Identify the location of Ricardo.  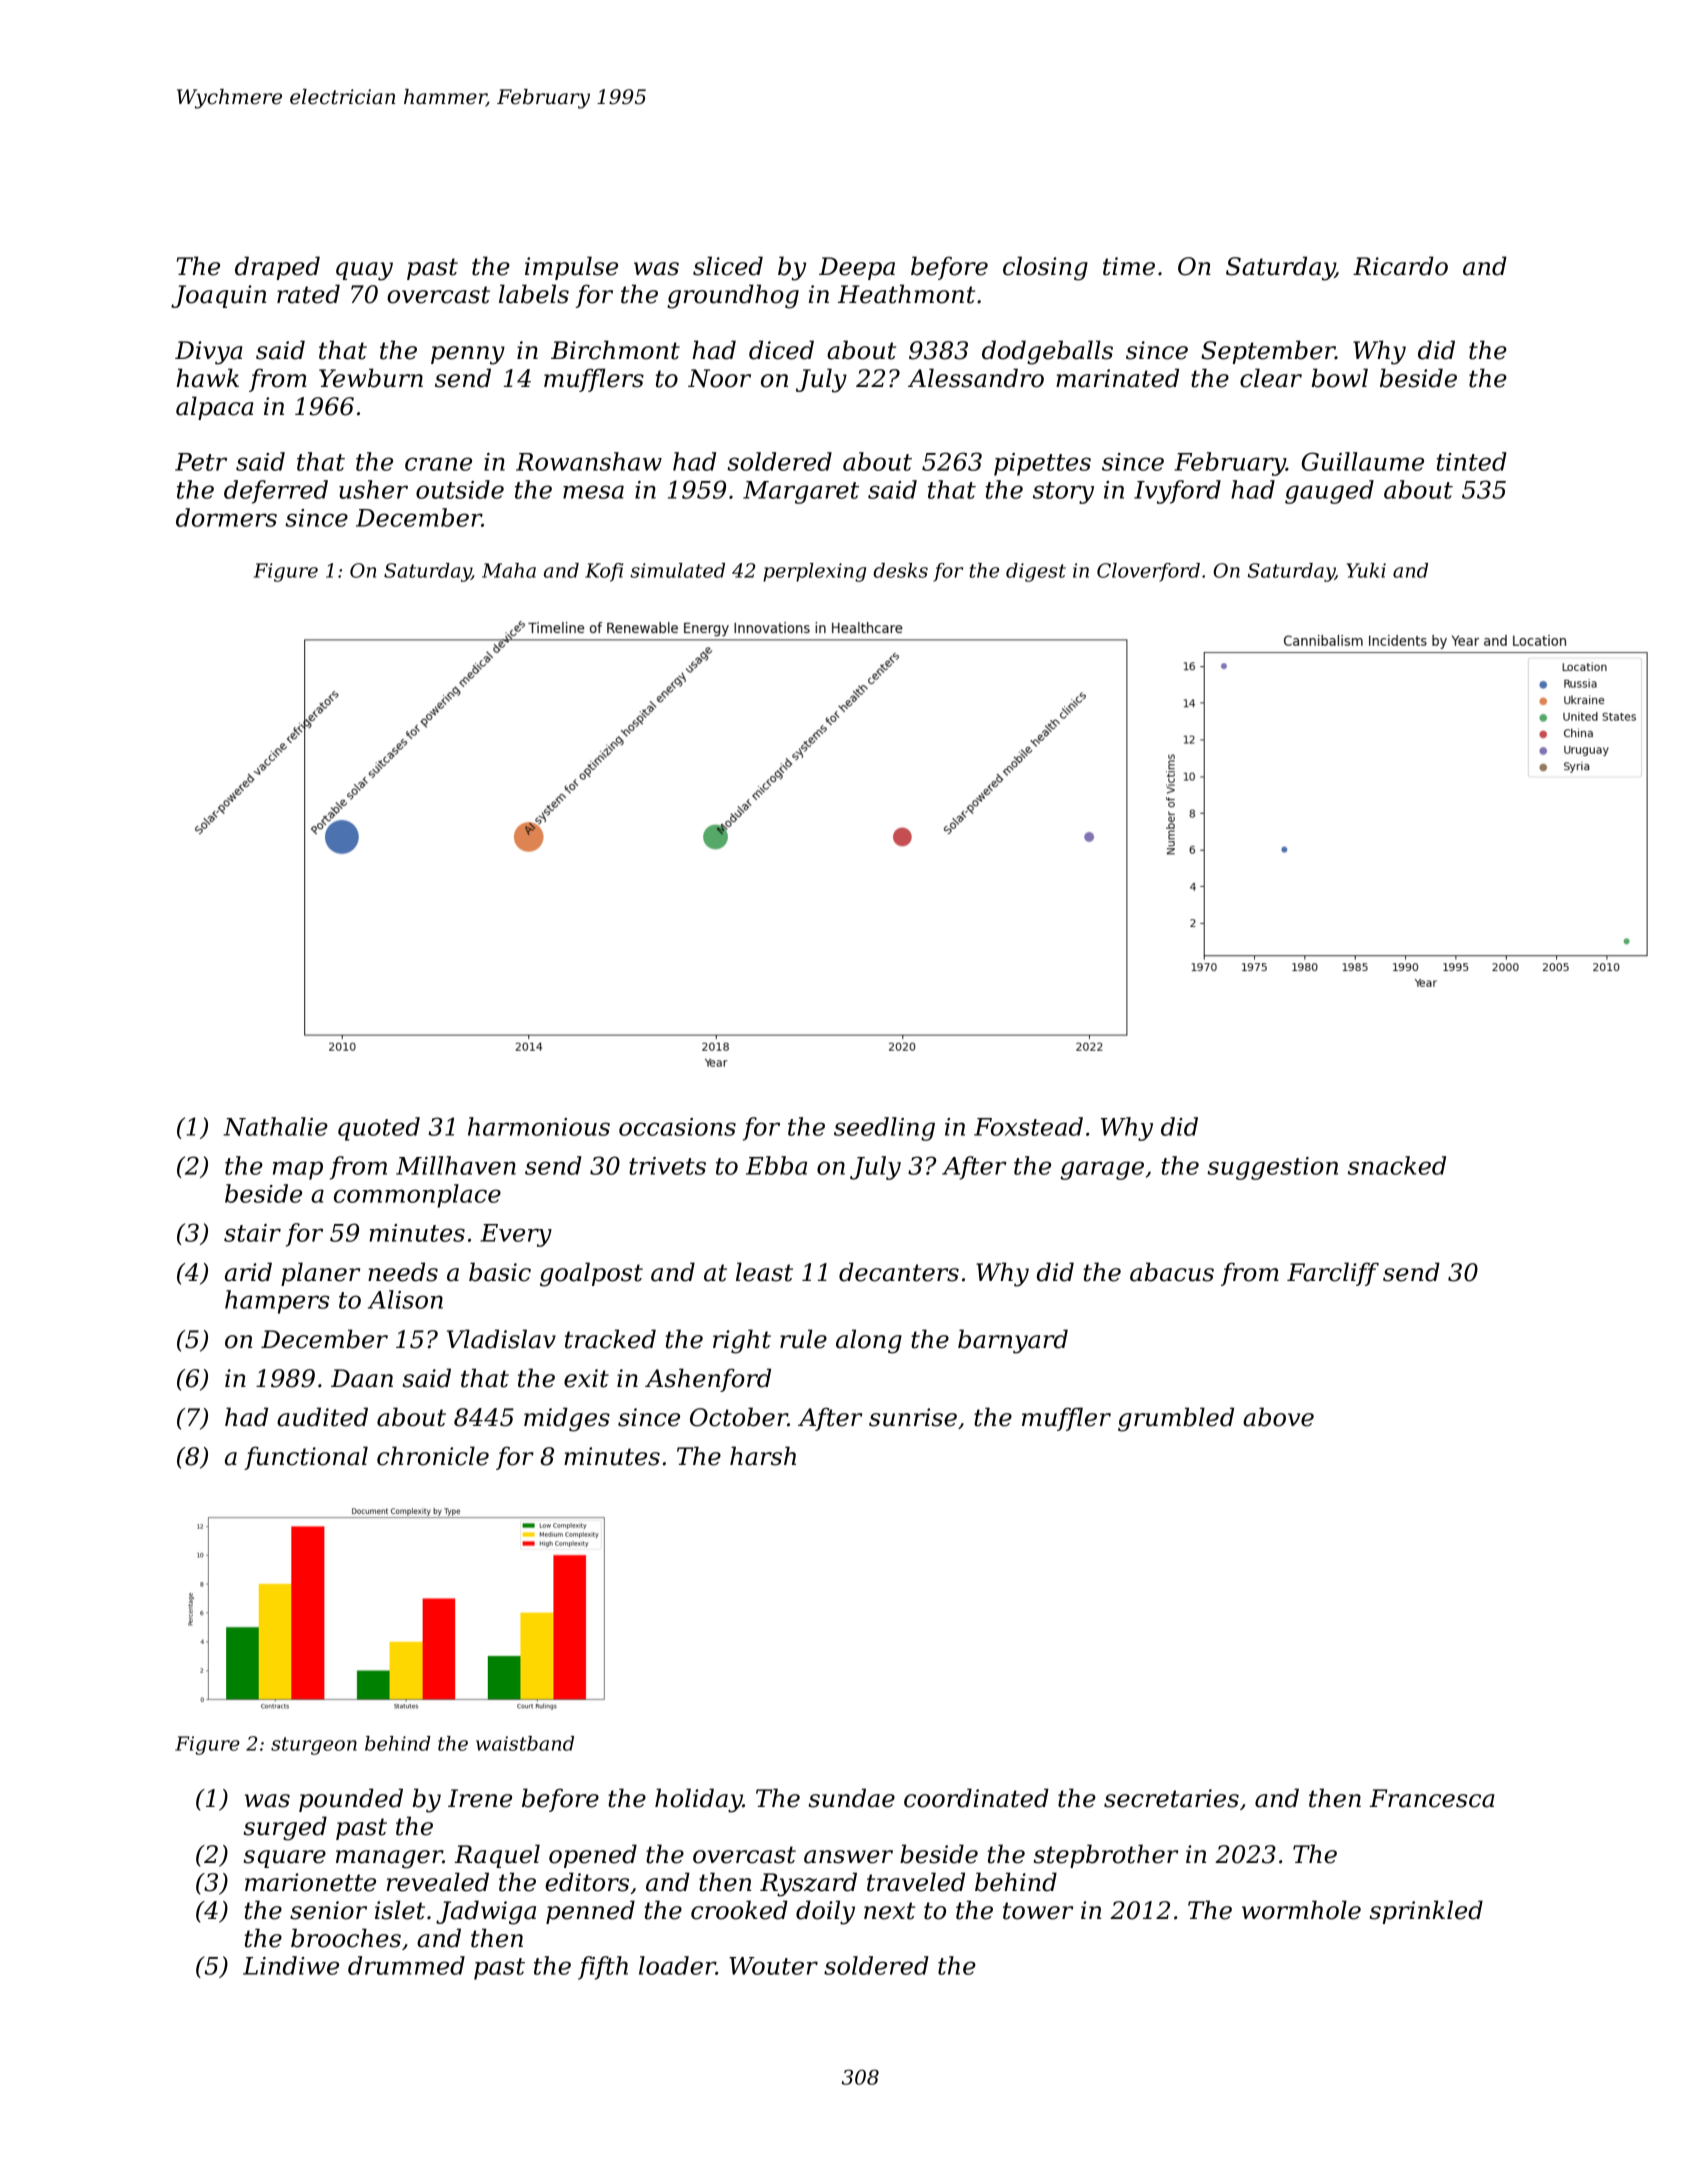
(1400, 266).
